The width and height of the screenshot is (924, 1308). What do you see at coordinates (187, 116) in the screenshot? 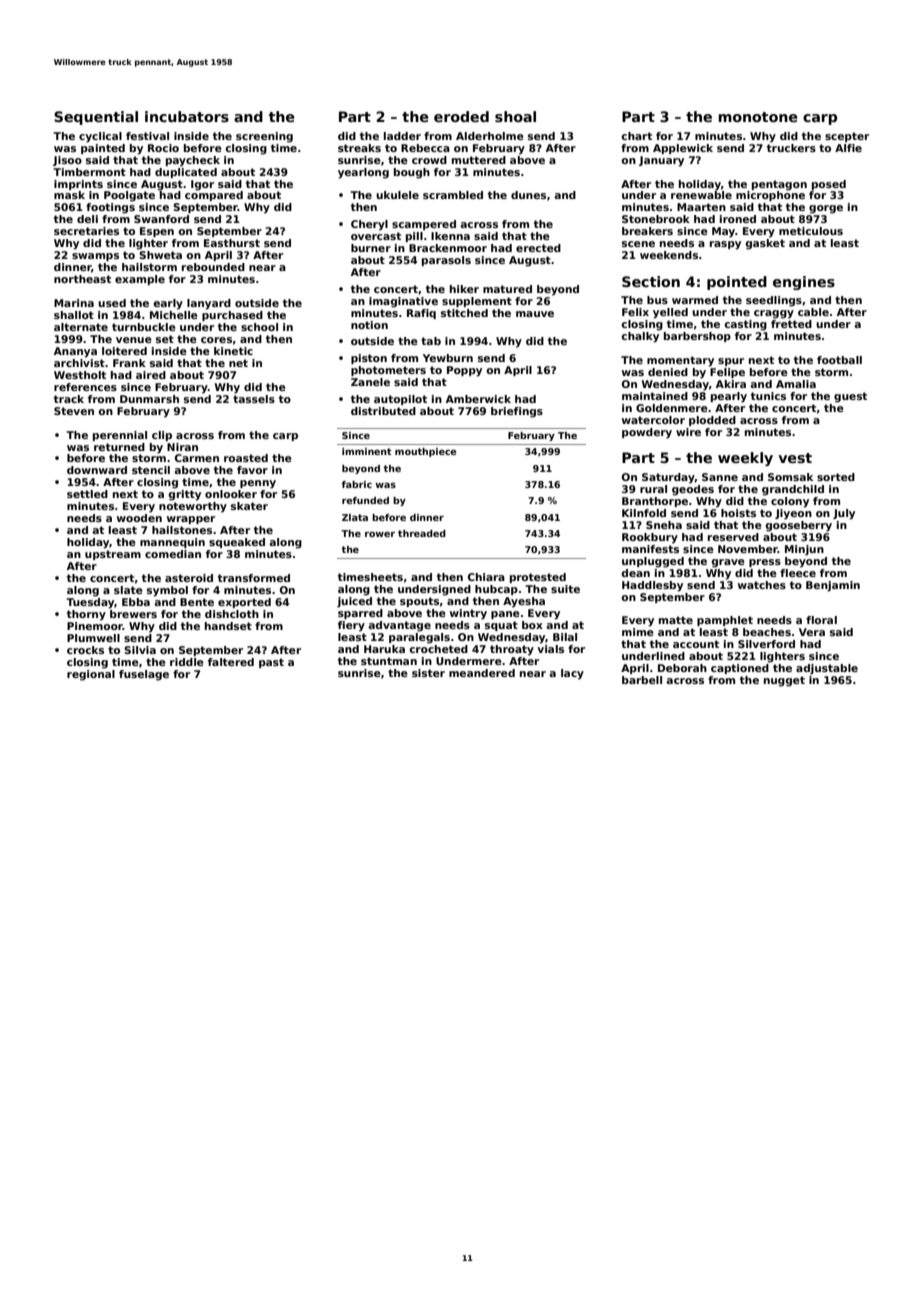
I see `incubators` at bounding box center [187, 116].
